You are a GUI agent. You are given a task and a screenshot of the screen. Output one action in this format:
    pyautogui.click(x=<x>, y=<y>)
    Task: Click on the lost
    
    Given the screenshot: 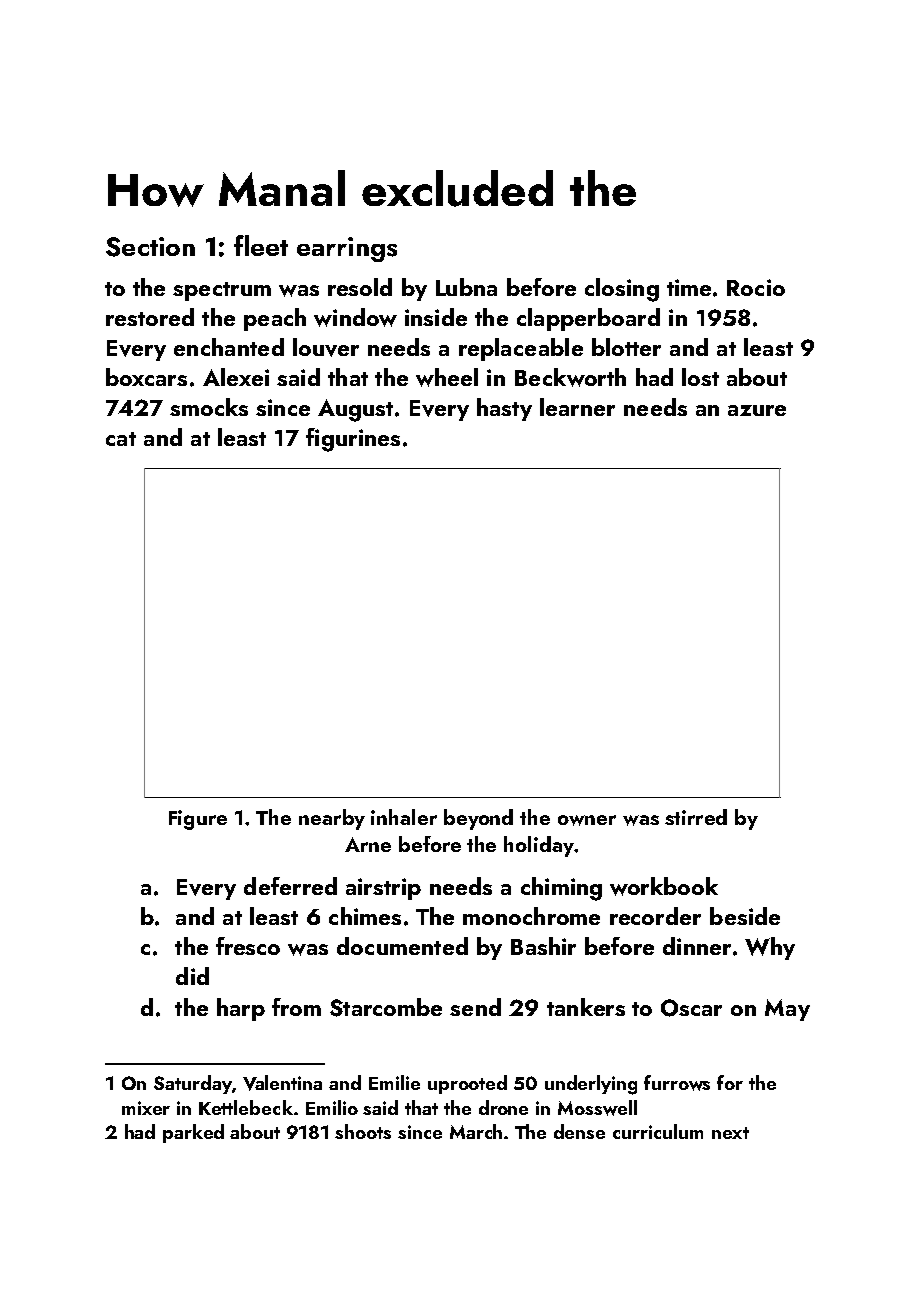 What is the action you would take?
    pyautogui.click(x=700, y=377)
